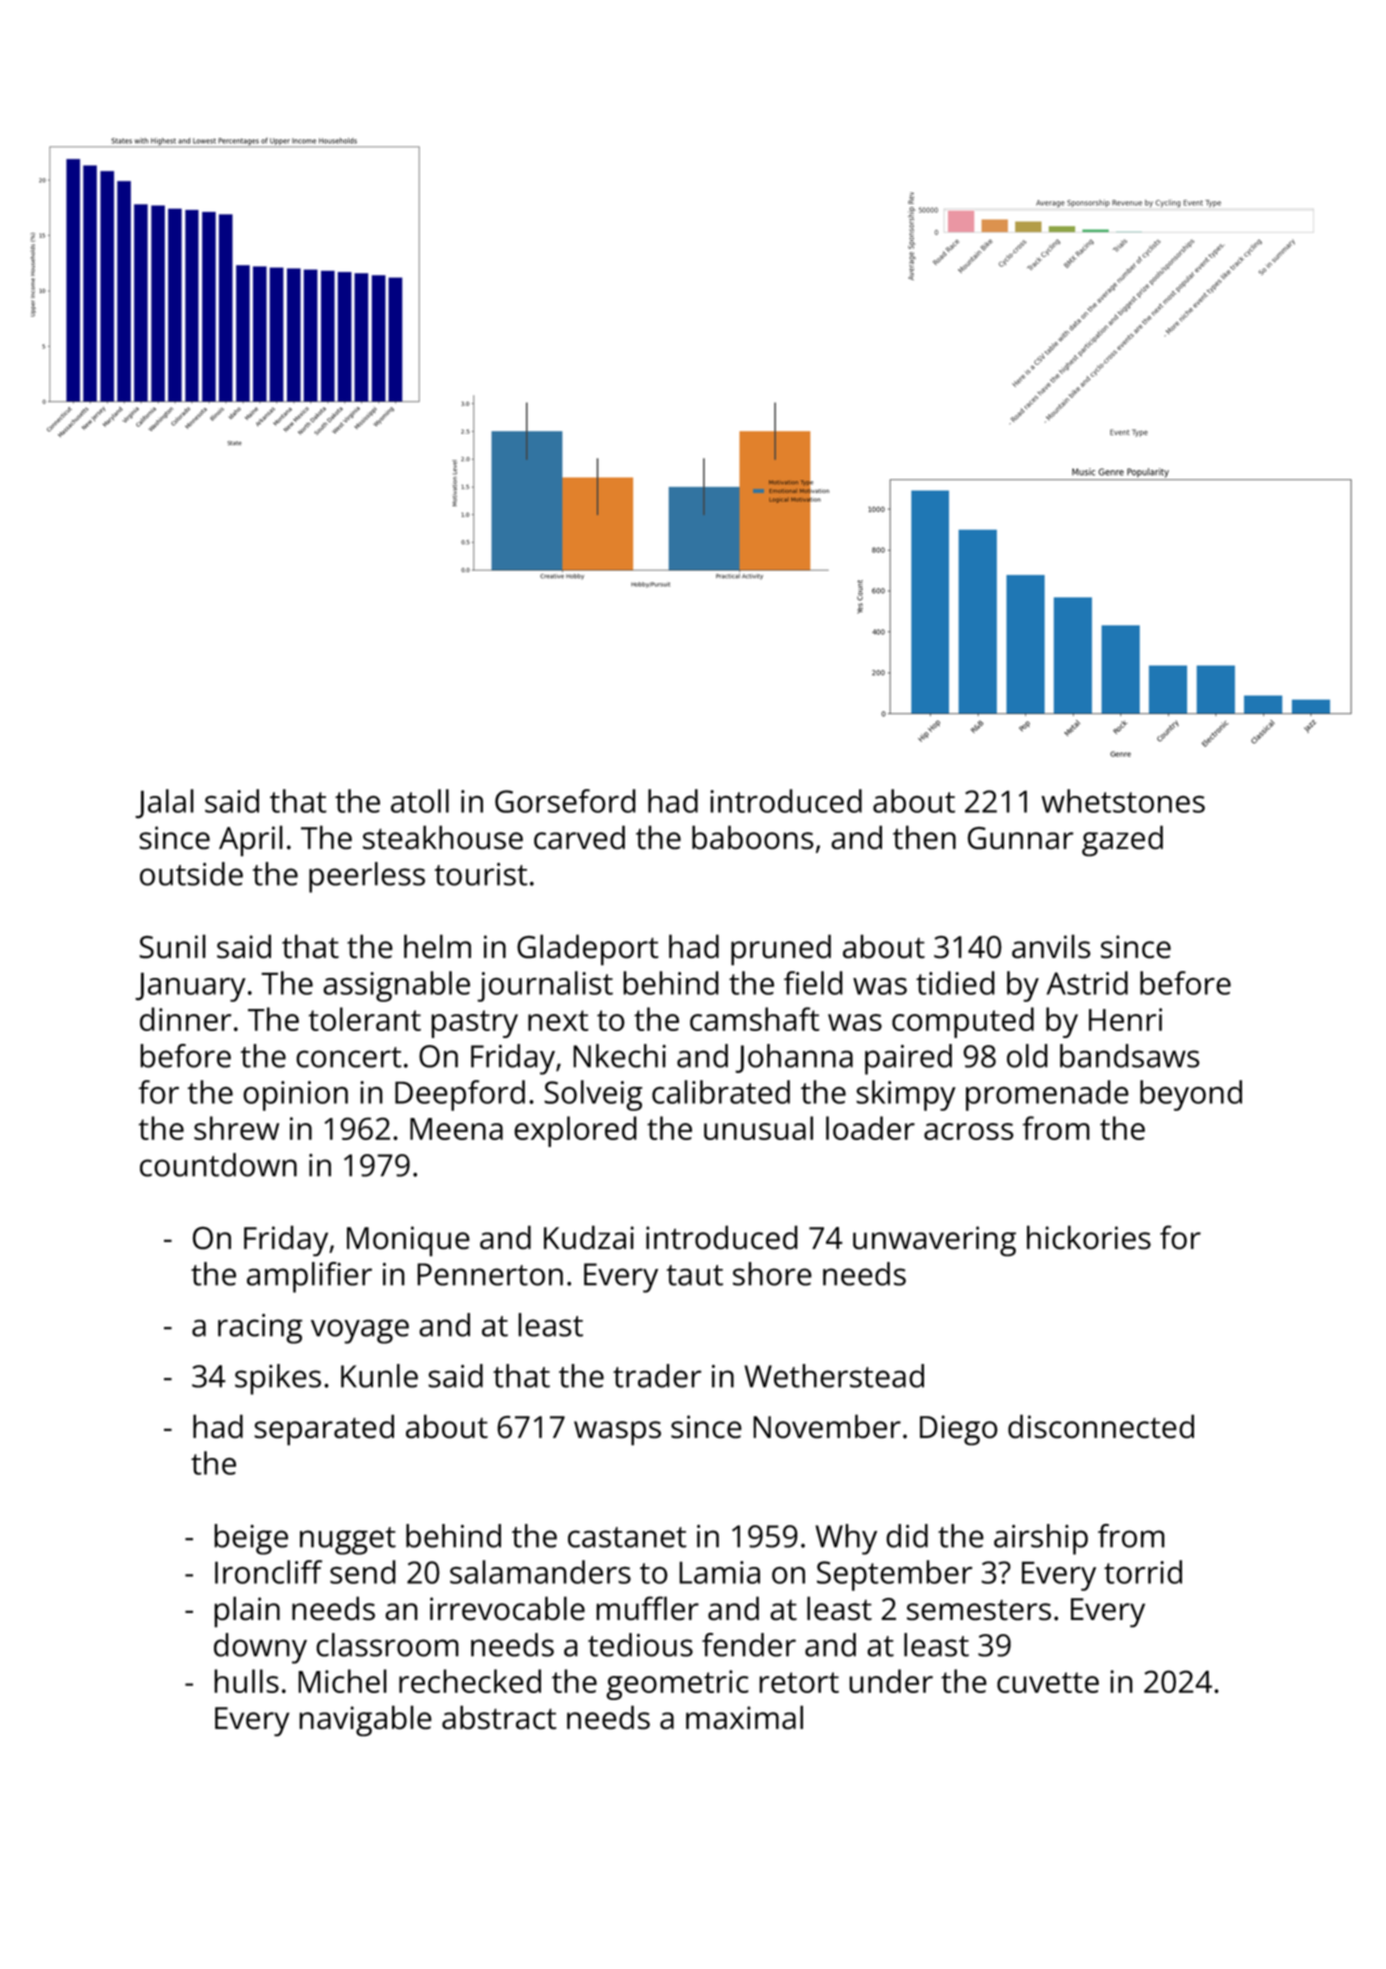  I want to click on whetstones, so click(1123, 801).
